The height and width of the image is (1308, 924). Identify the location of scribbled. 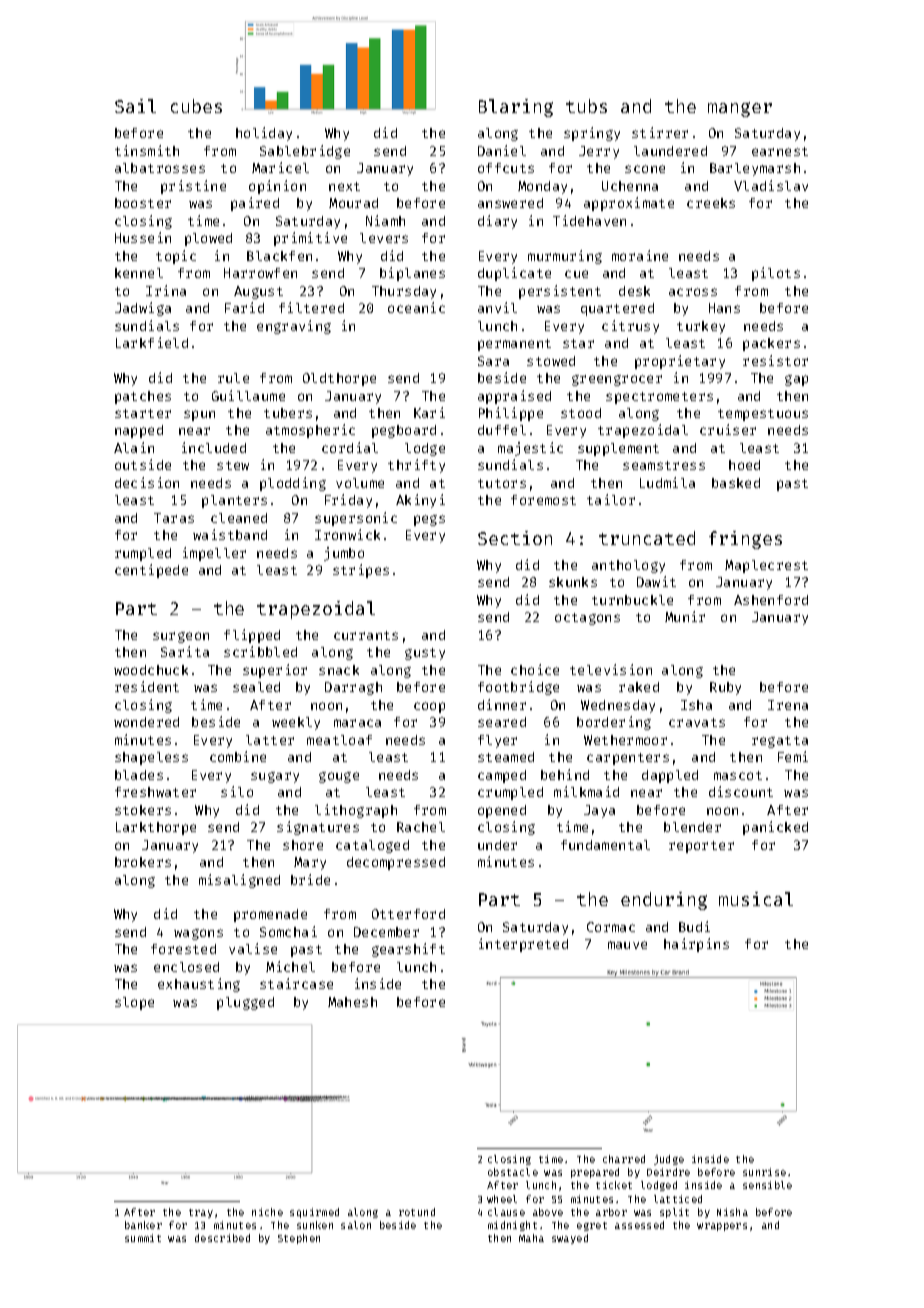
(260, 651).
